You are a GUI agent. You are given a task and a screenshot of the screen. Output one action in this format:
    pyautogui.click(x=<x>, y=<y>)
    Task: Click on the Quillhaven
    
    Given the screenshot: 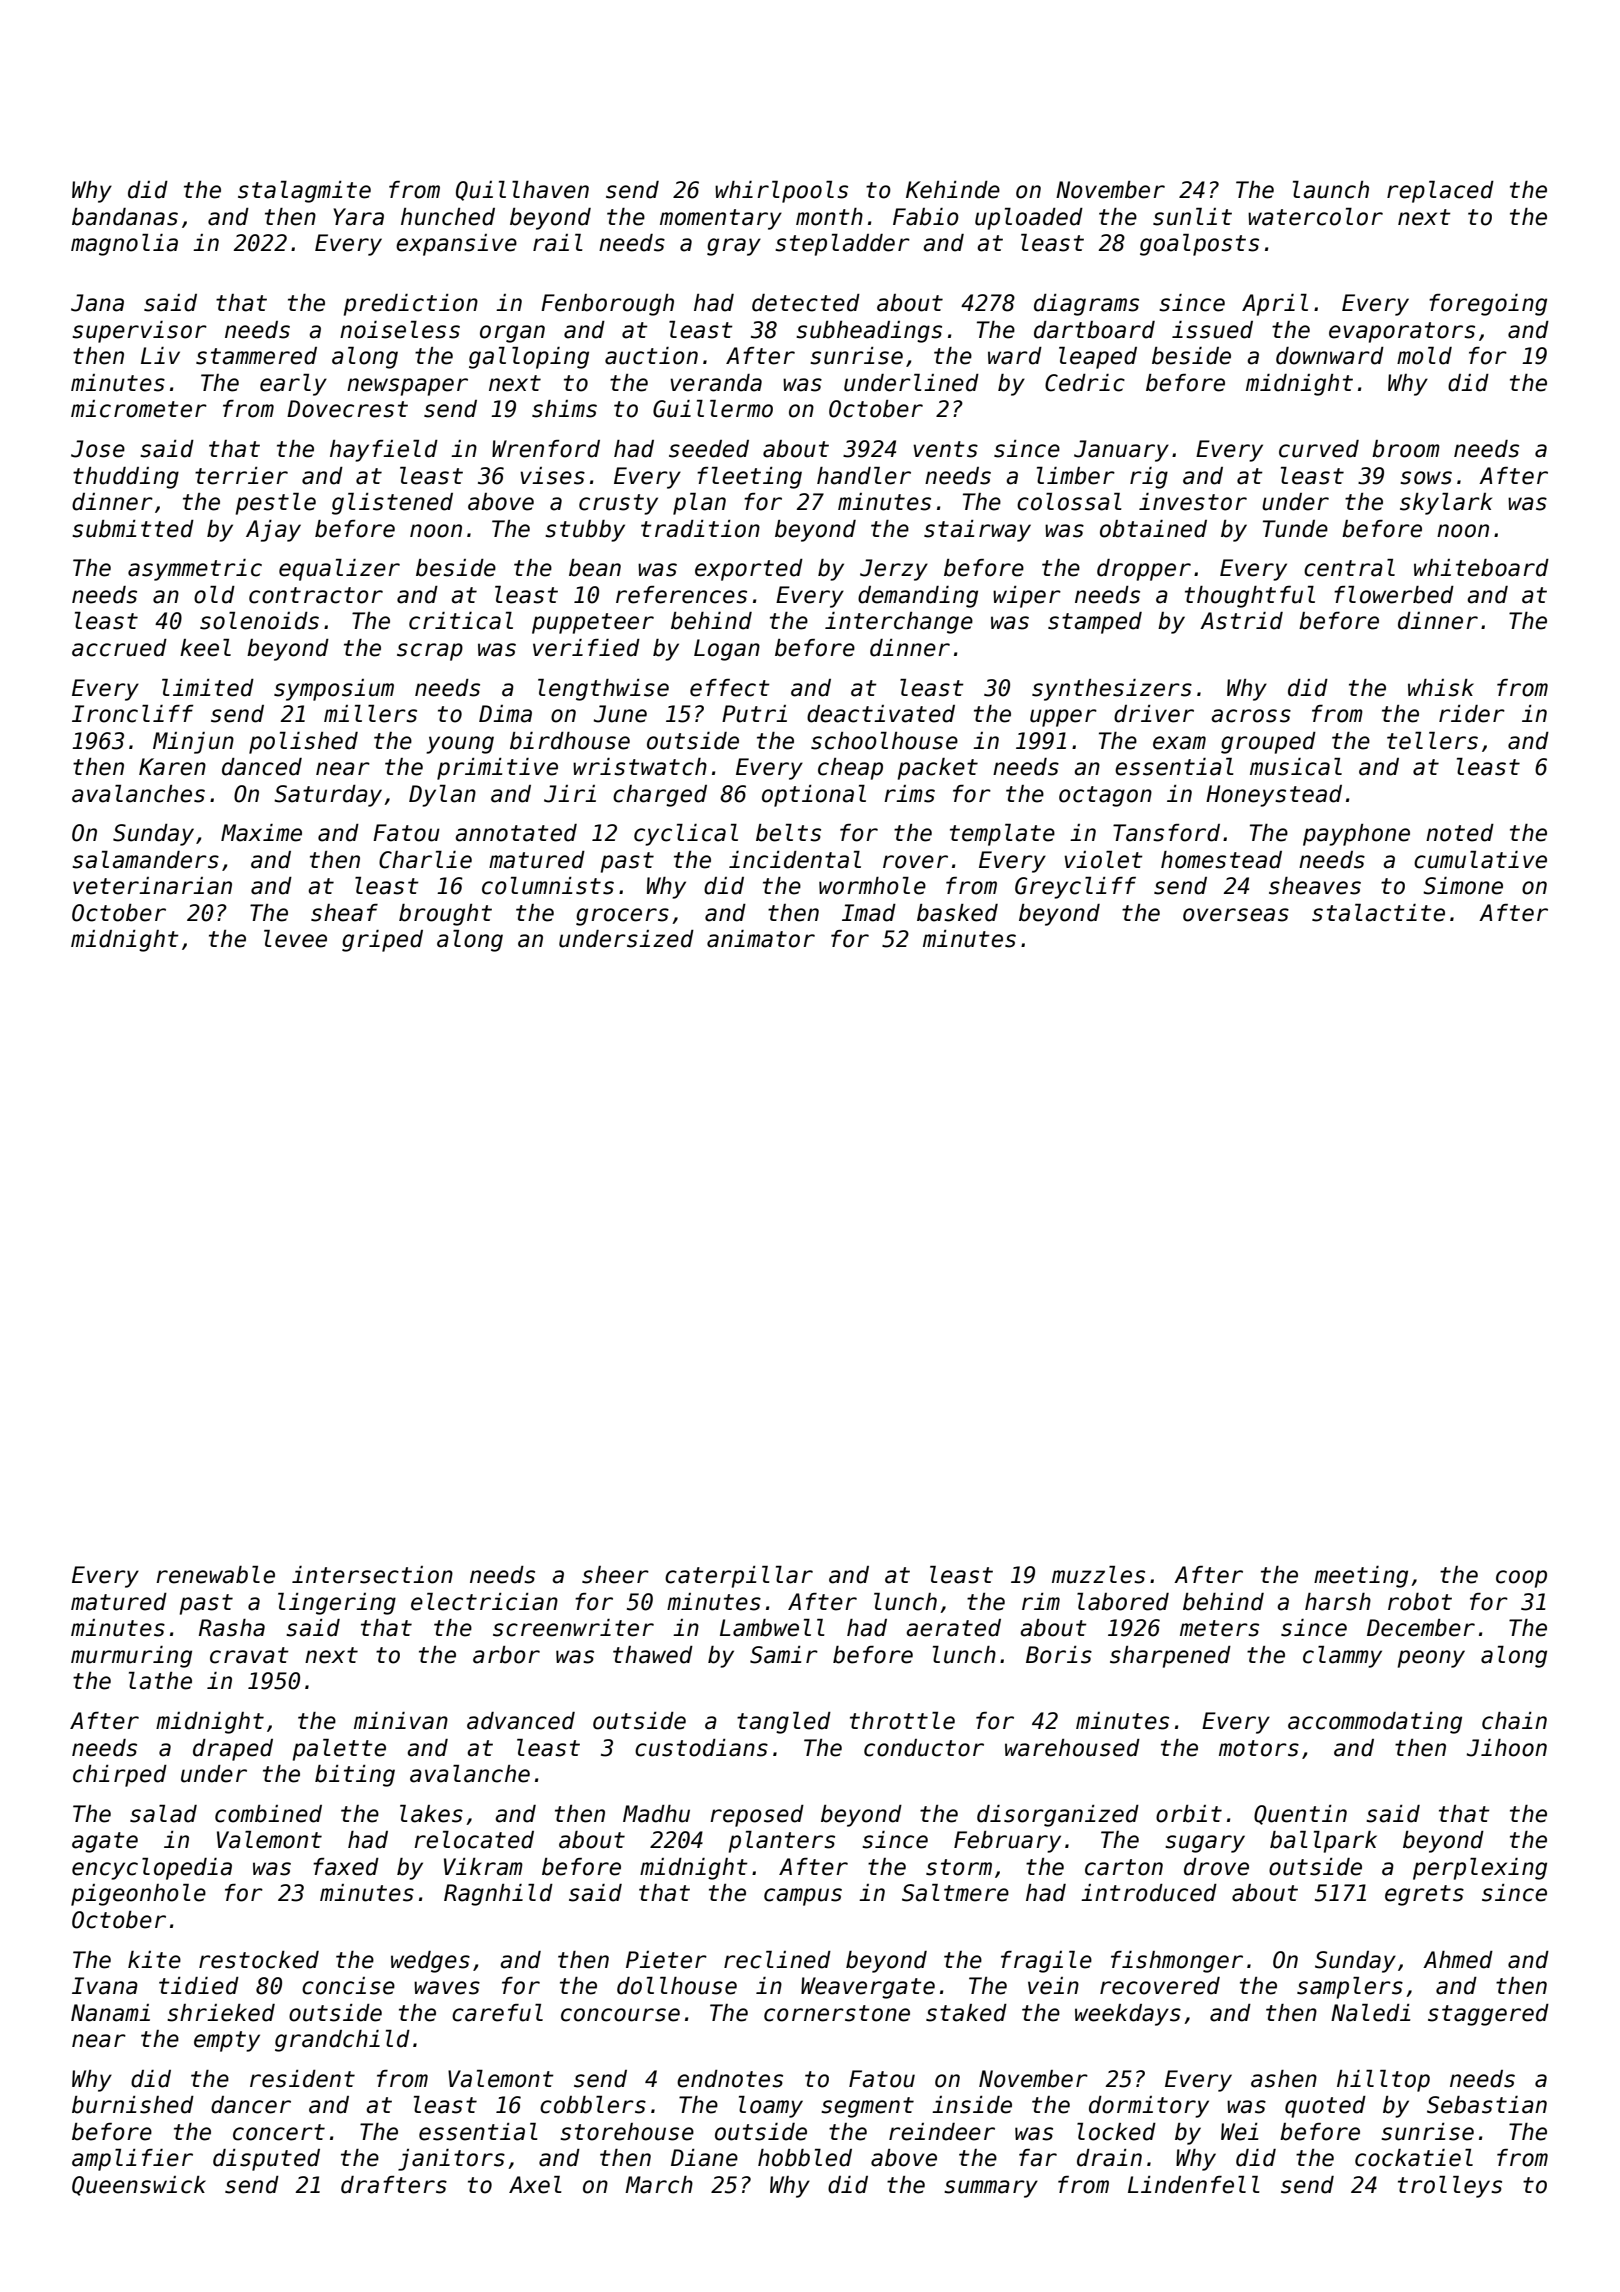 What is the action you would take?
    pyautogui.click(x=522, y=191)
